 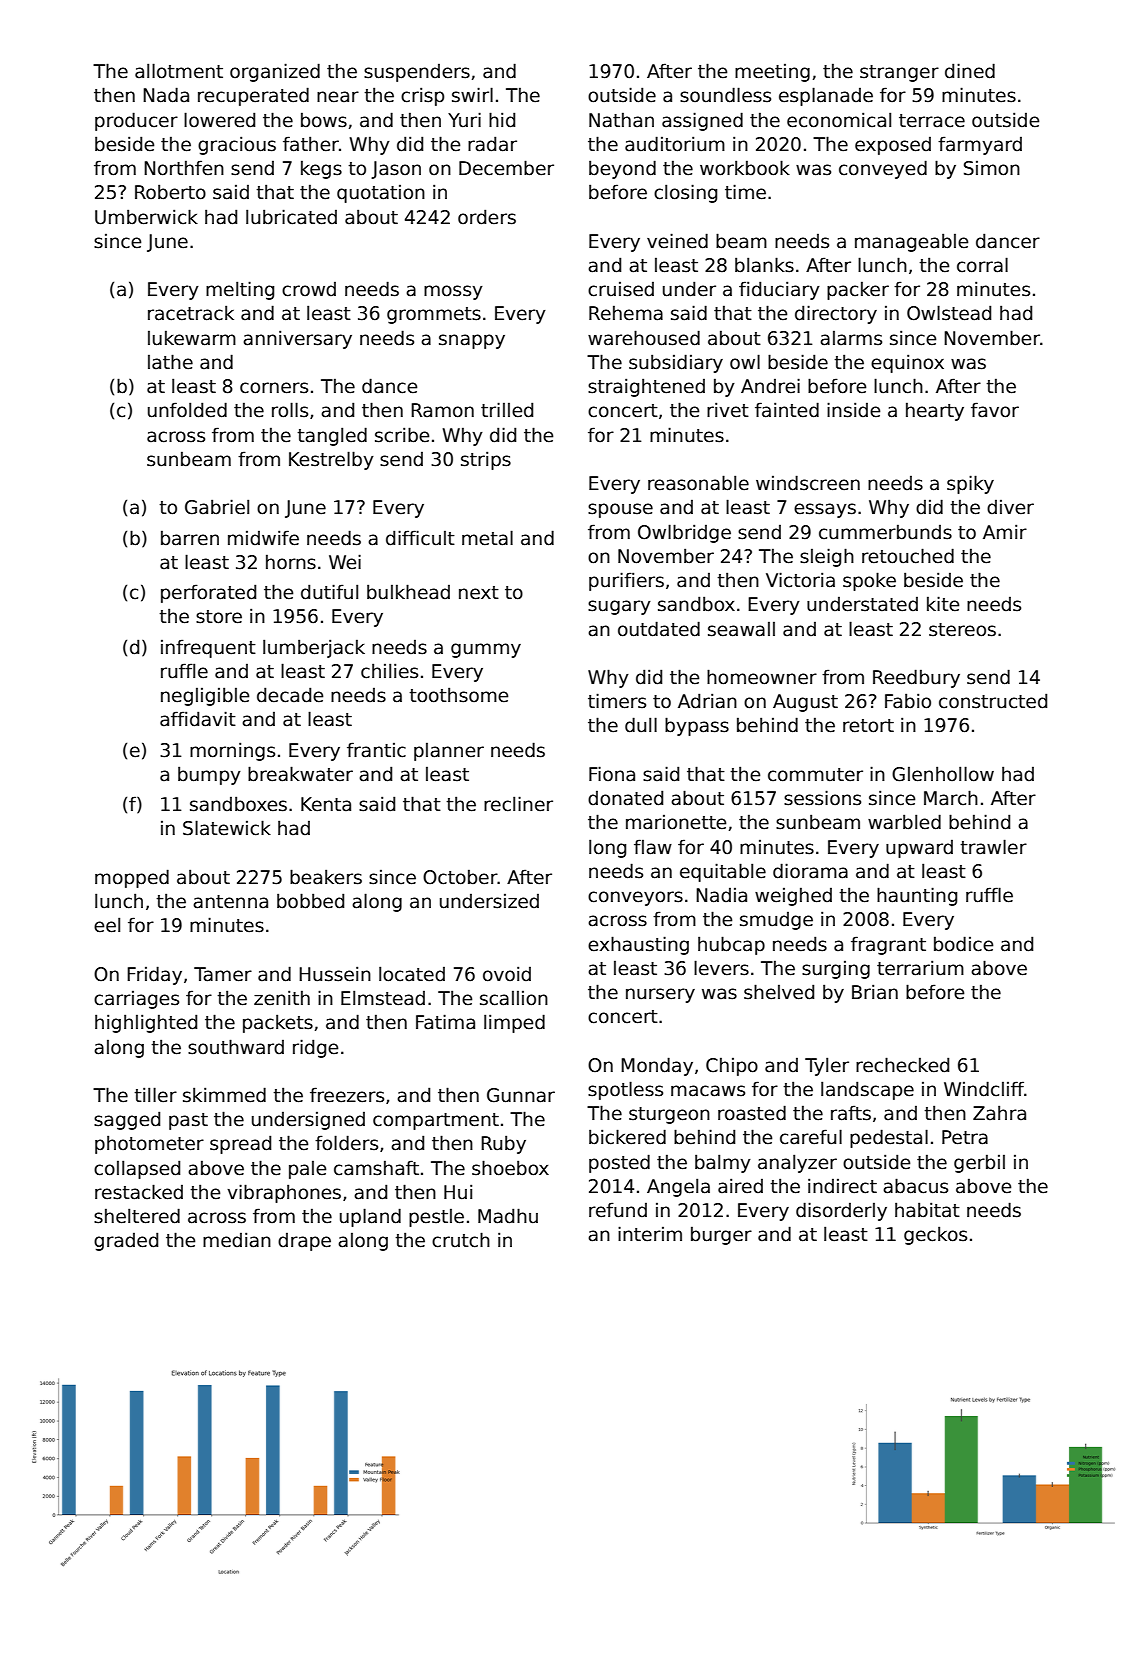 What do you see at coordinates (191, 313) in the page?
I see `racetrack` at bounding box center [191, 313].
